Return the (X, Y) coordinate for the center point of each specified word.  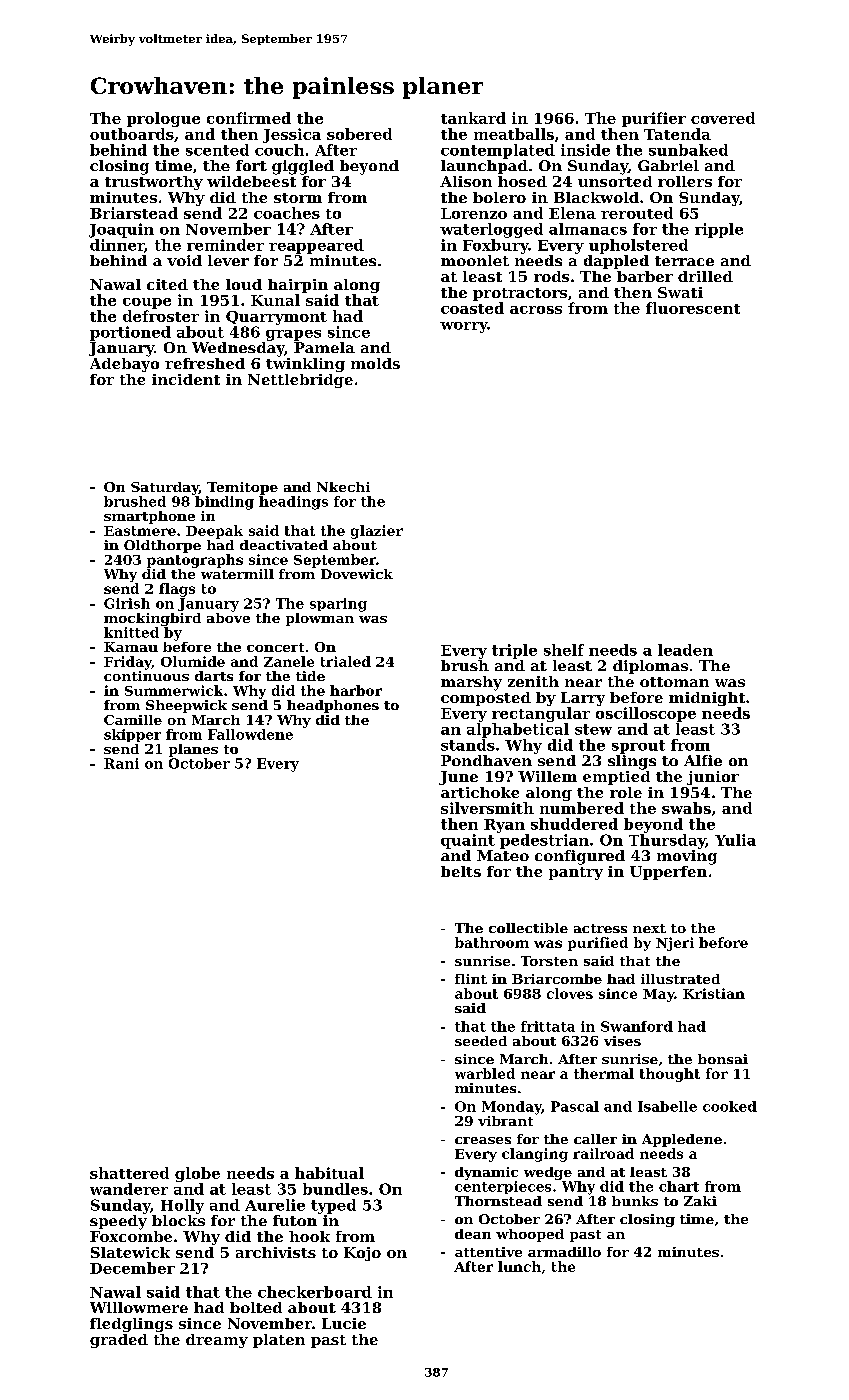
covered (723, 118)
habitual (329, 1173)
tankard (473, 118)
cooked (730, 1106)
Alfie (703, 760)
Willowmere (139, 1307)
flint (471, 979)
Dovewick (357, 574)
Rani (121, 763)
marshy (471, 683)
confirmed (249, 118)
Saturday (165, 488)
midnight (707, 699)
